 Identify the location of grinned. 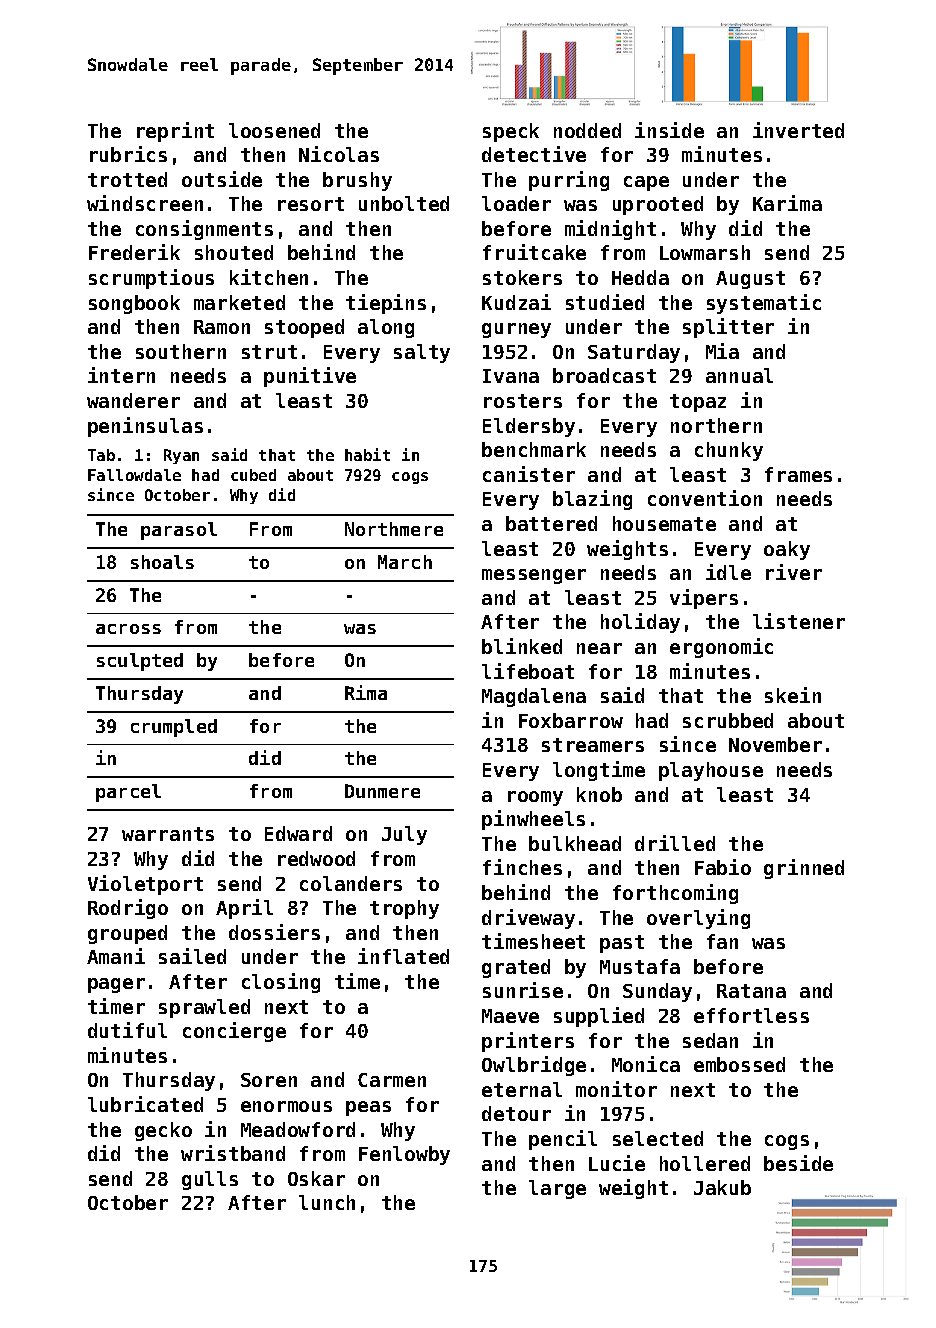
(804, 869).
